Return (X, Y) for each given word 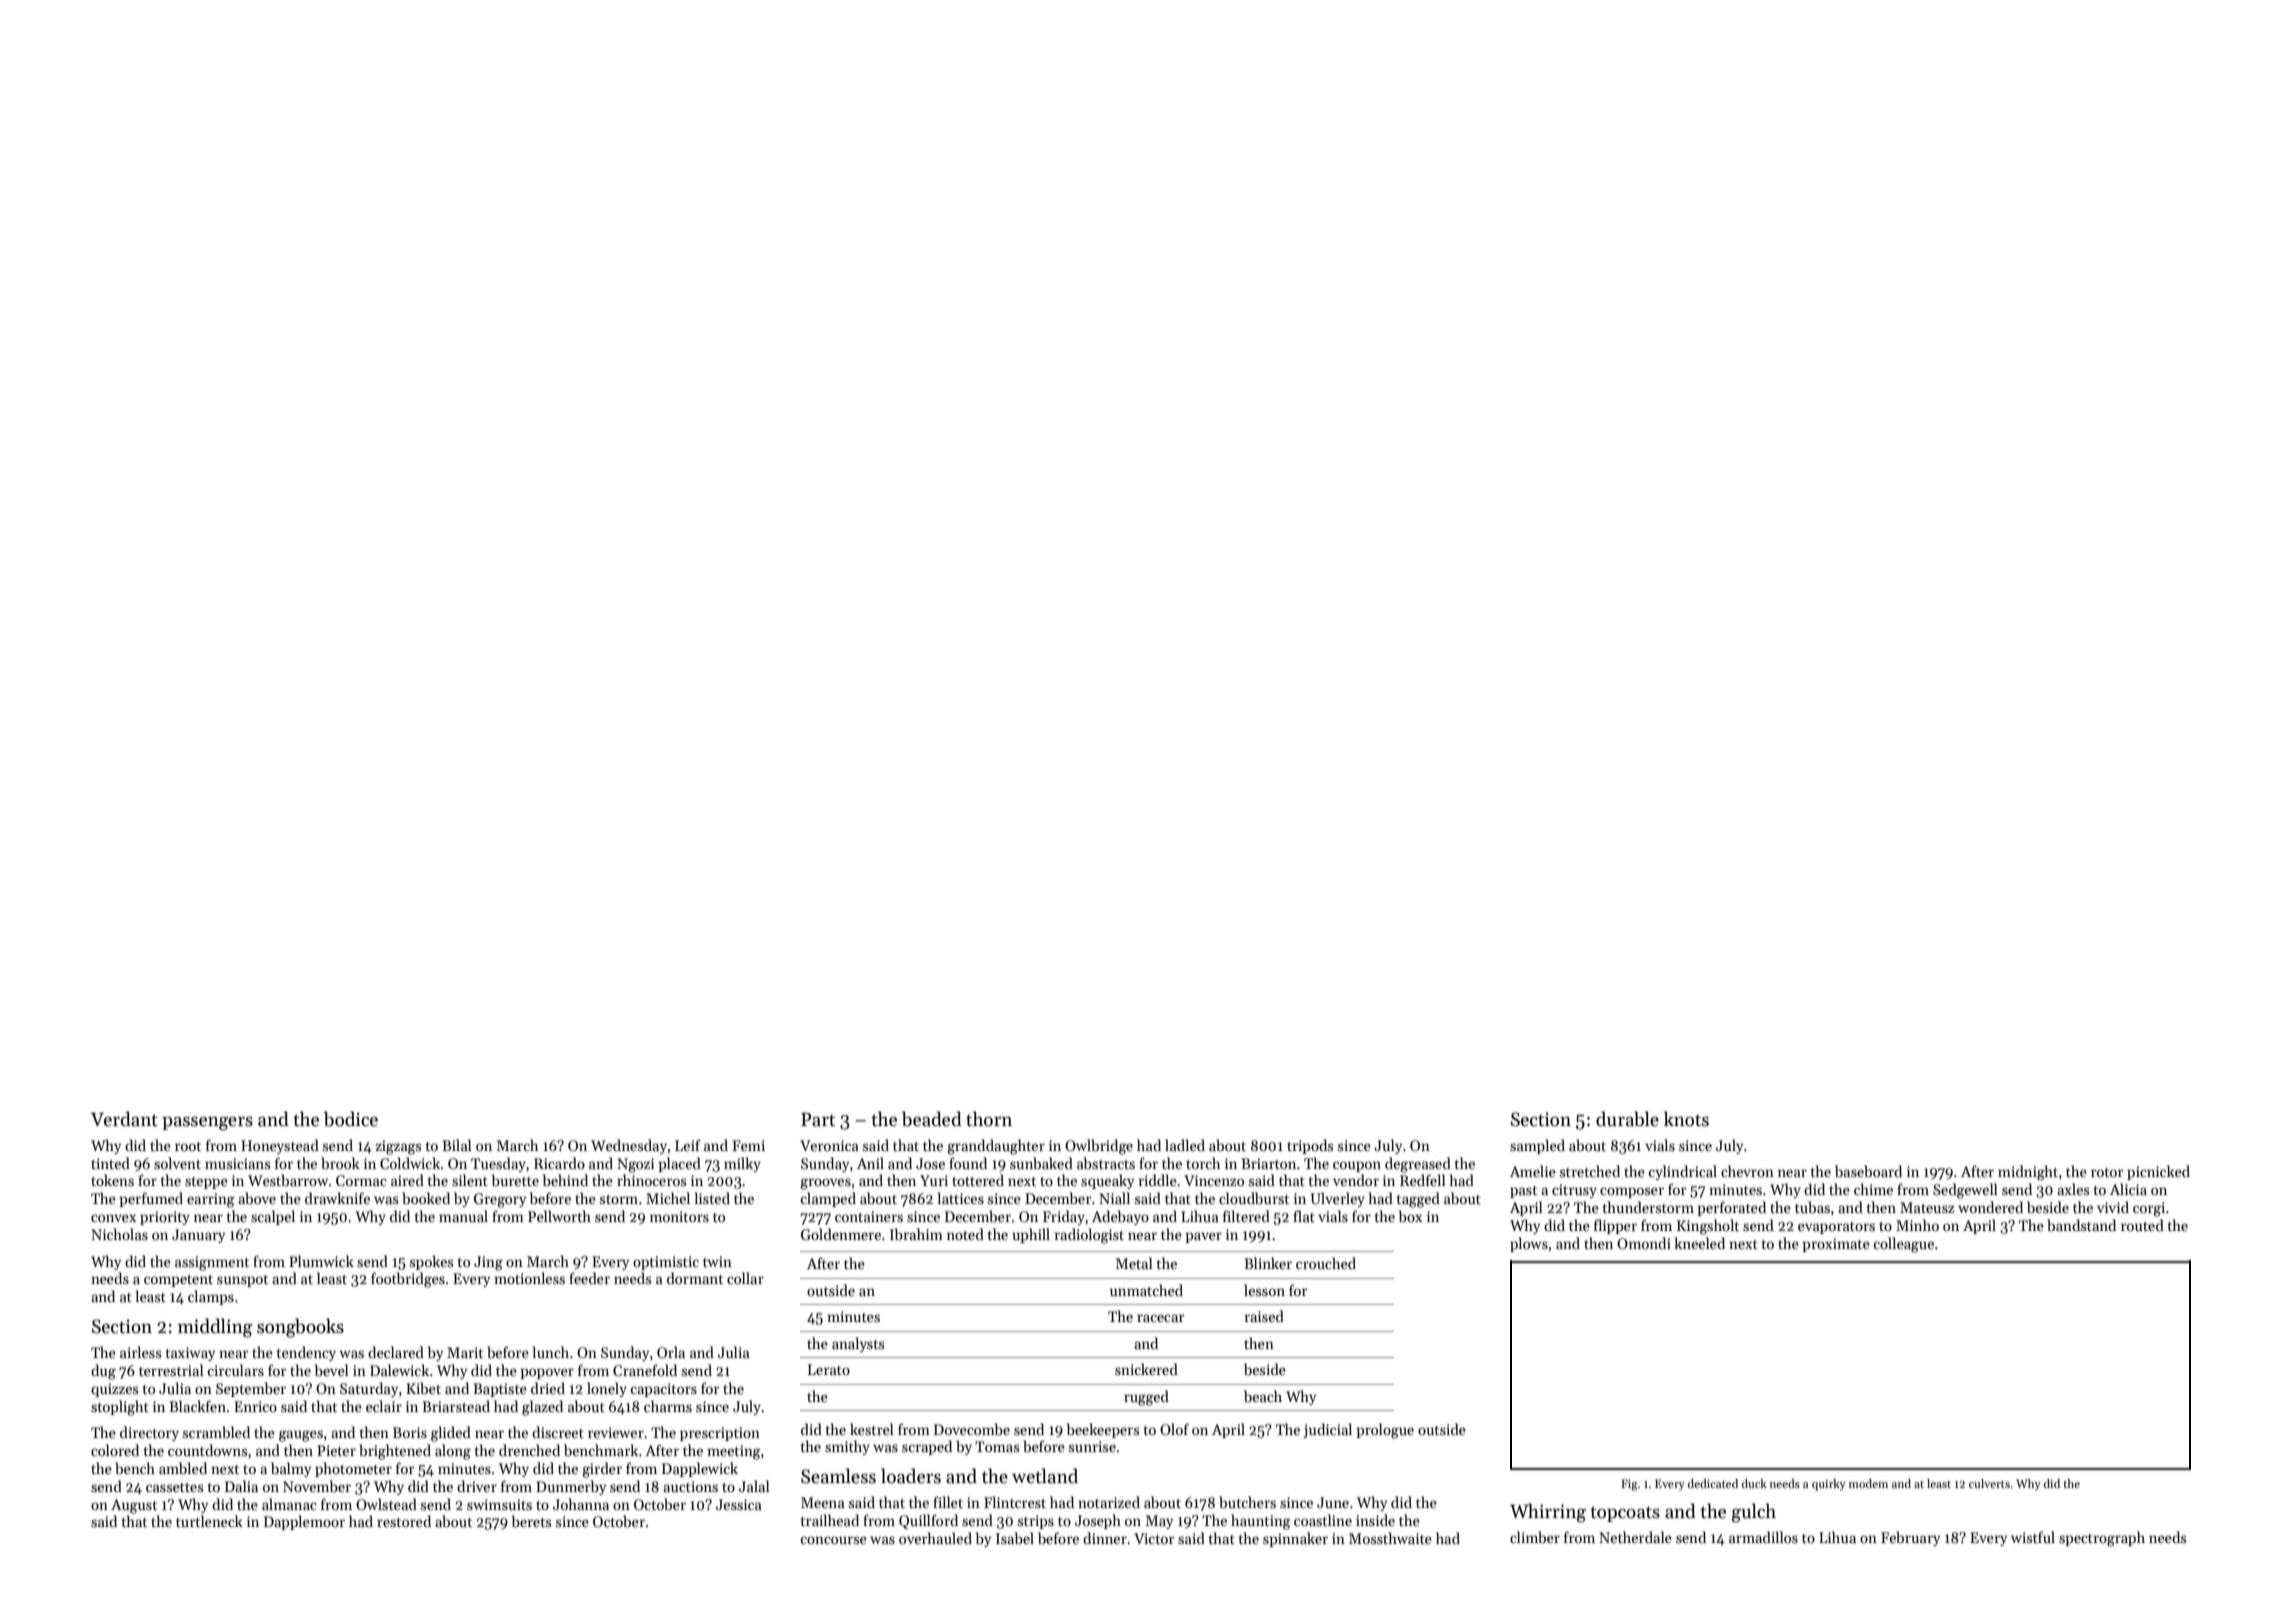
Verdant (124, 1119)
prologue (1385, 1431)
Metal (1134, 1263)
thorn (989, 1119)
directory (149, 1433)
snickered (1146, 1369)
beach (1263, 1396)
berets (531, 1521)
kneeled (1699, 1243)
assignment (212, 1263)
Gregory (500, 1200)
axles (2073, 1189)
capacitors (664, 1390)
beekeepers (1103, 1430)
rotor (2107, 1172)
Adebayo (1120, 1217)
